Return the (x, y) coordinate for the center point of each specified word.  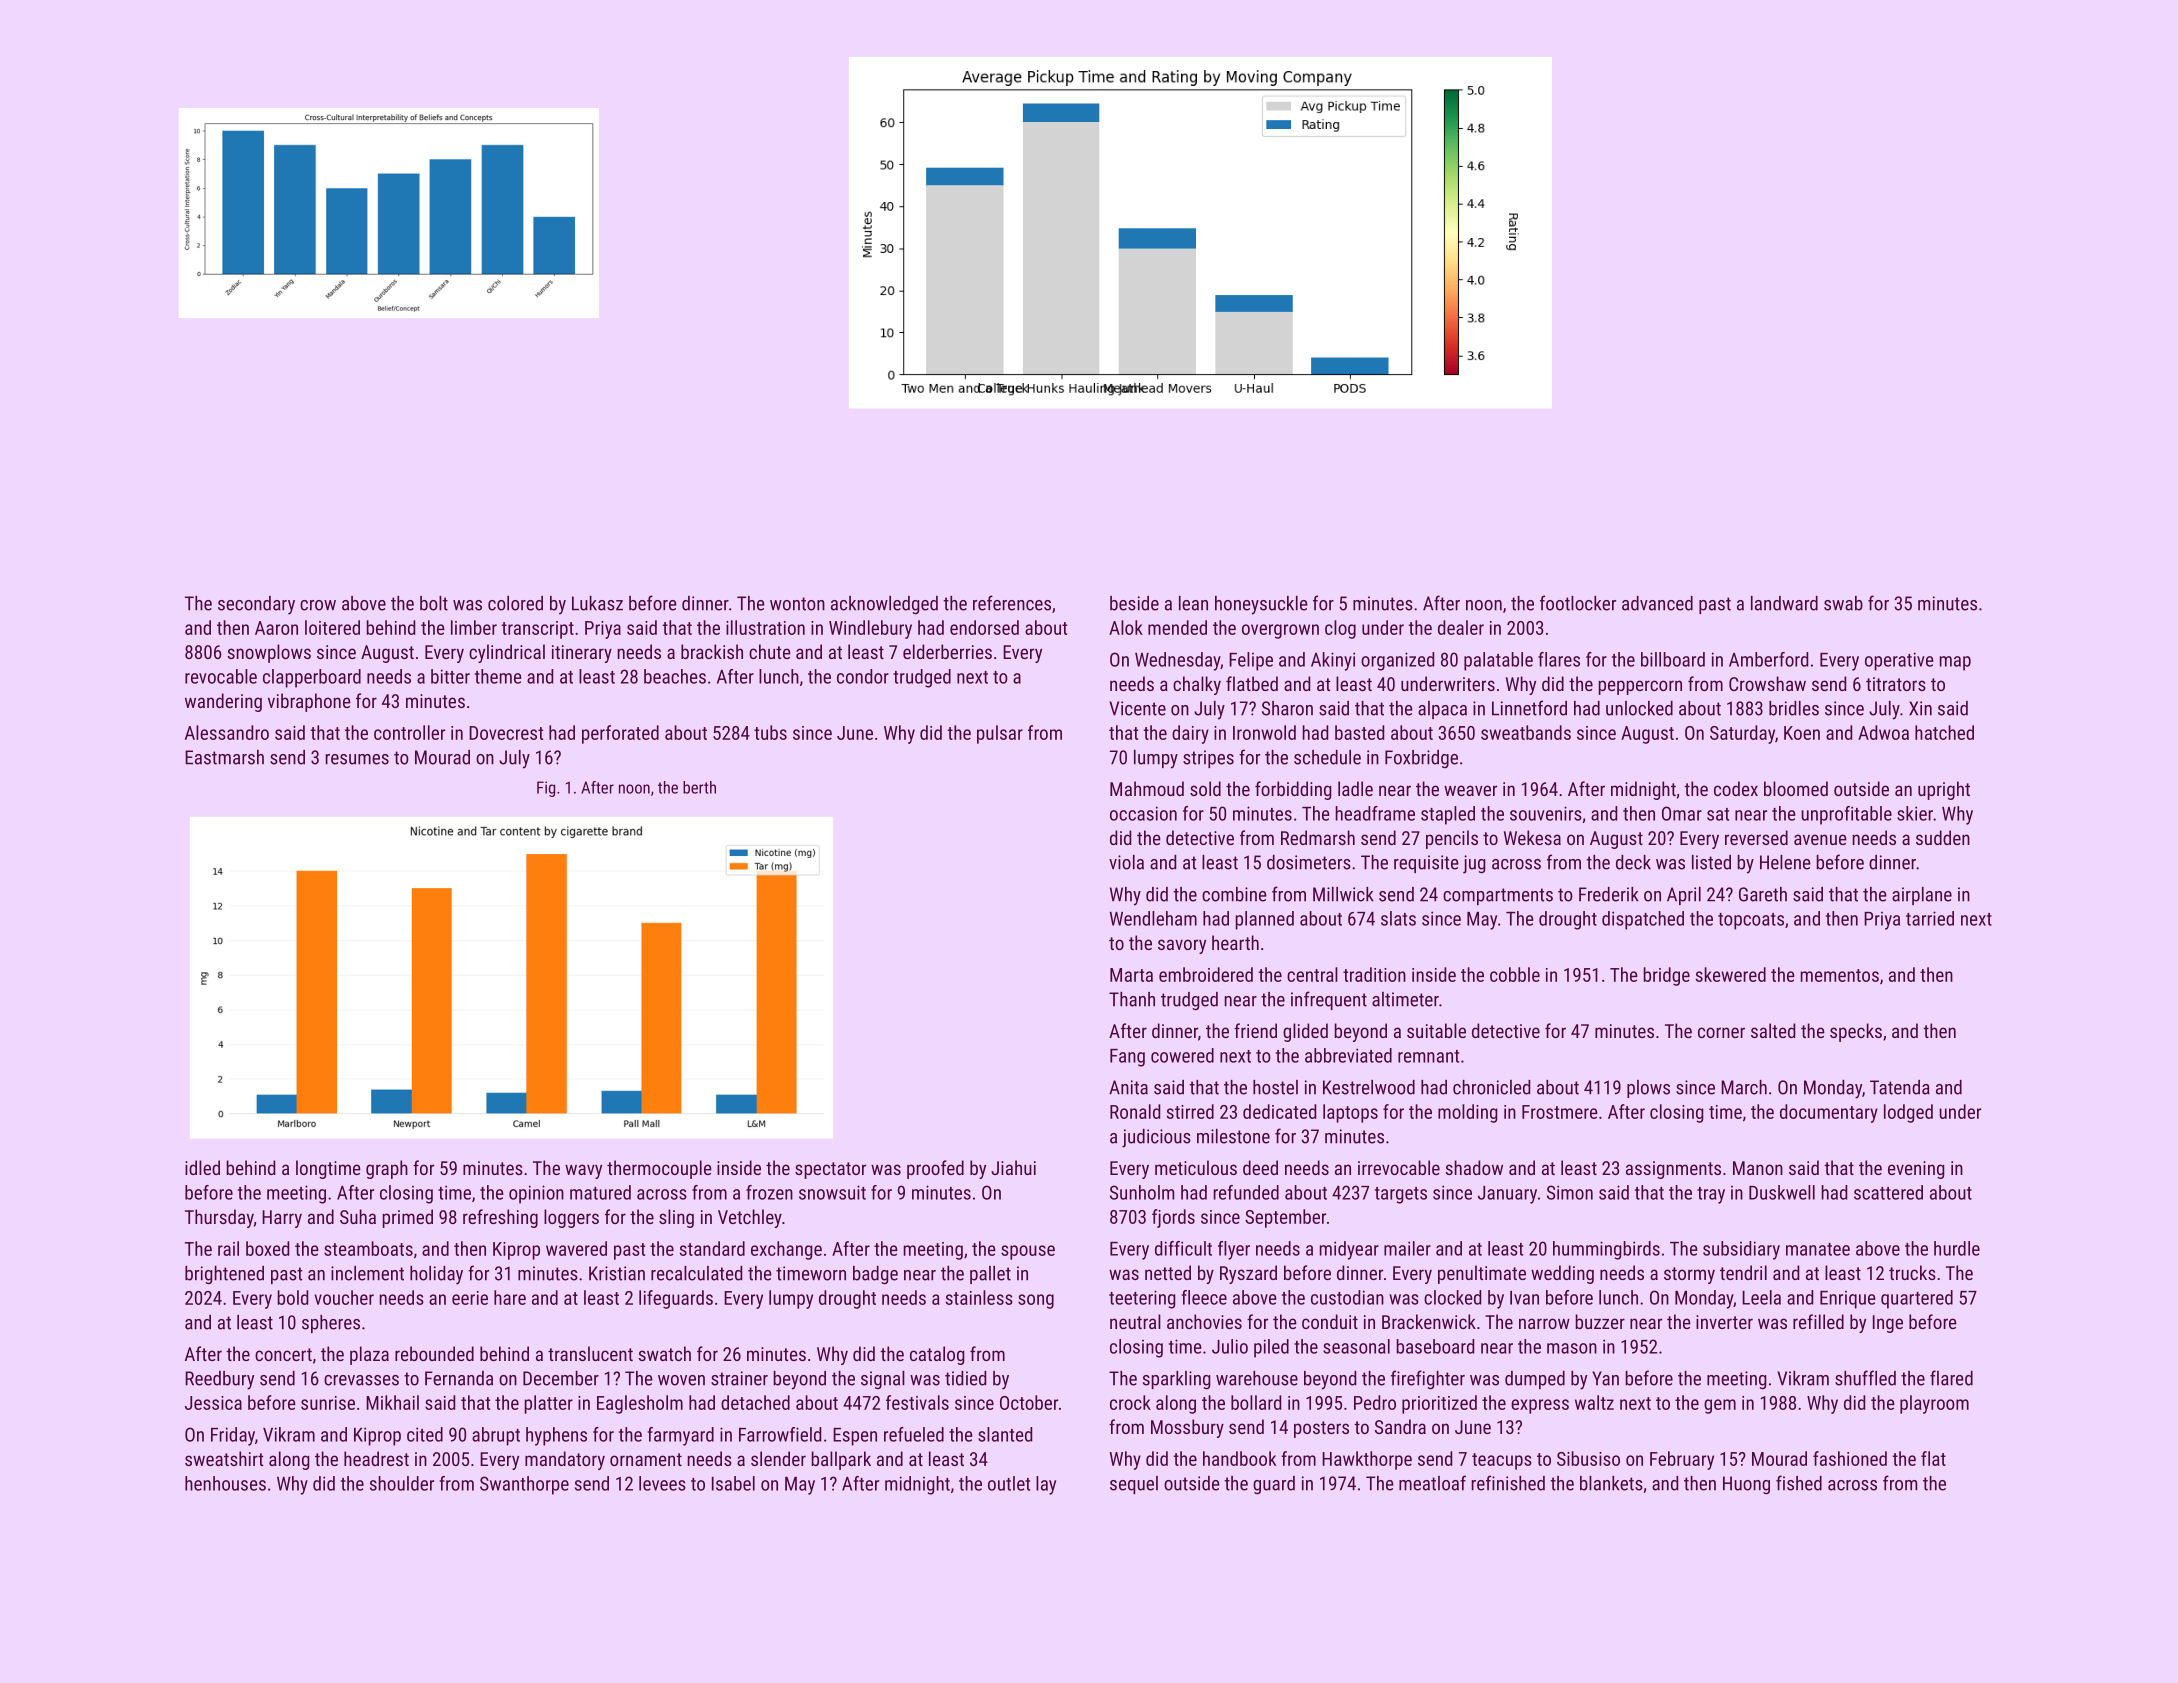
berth (699, 787)
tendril (1743, 1272)
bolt (434, 603)
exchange (786, 1250)
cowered (1182, 1055)
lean (1193, 603)
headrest (376, 1458)
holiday (436, 1275)
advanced (1657, 603)
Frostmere (1560, 1112)
